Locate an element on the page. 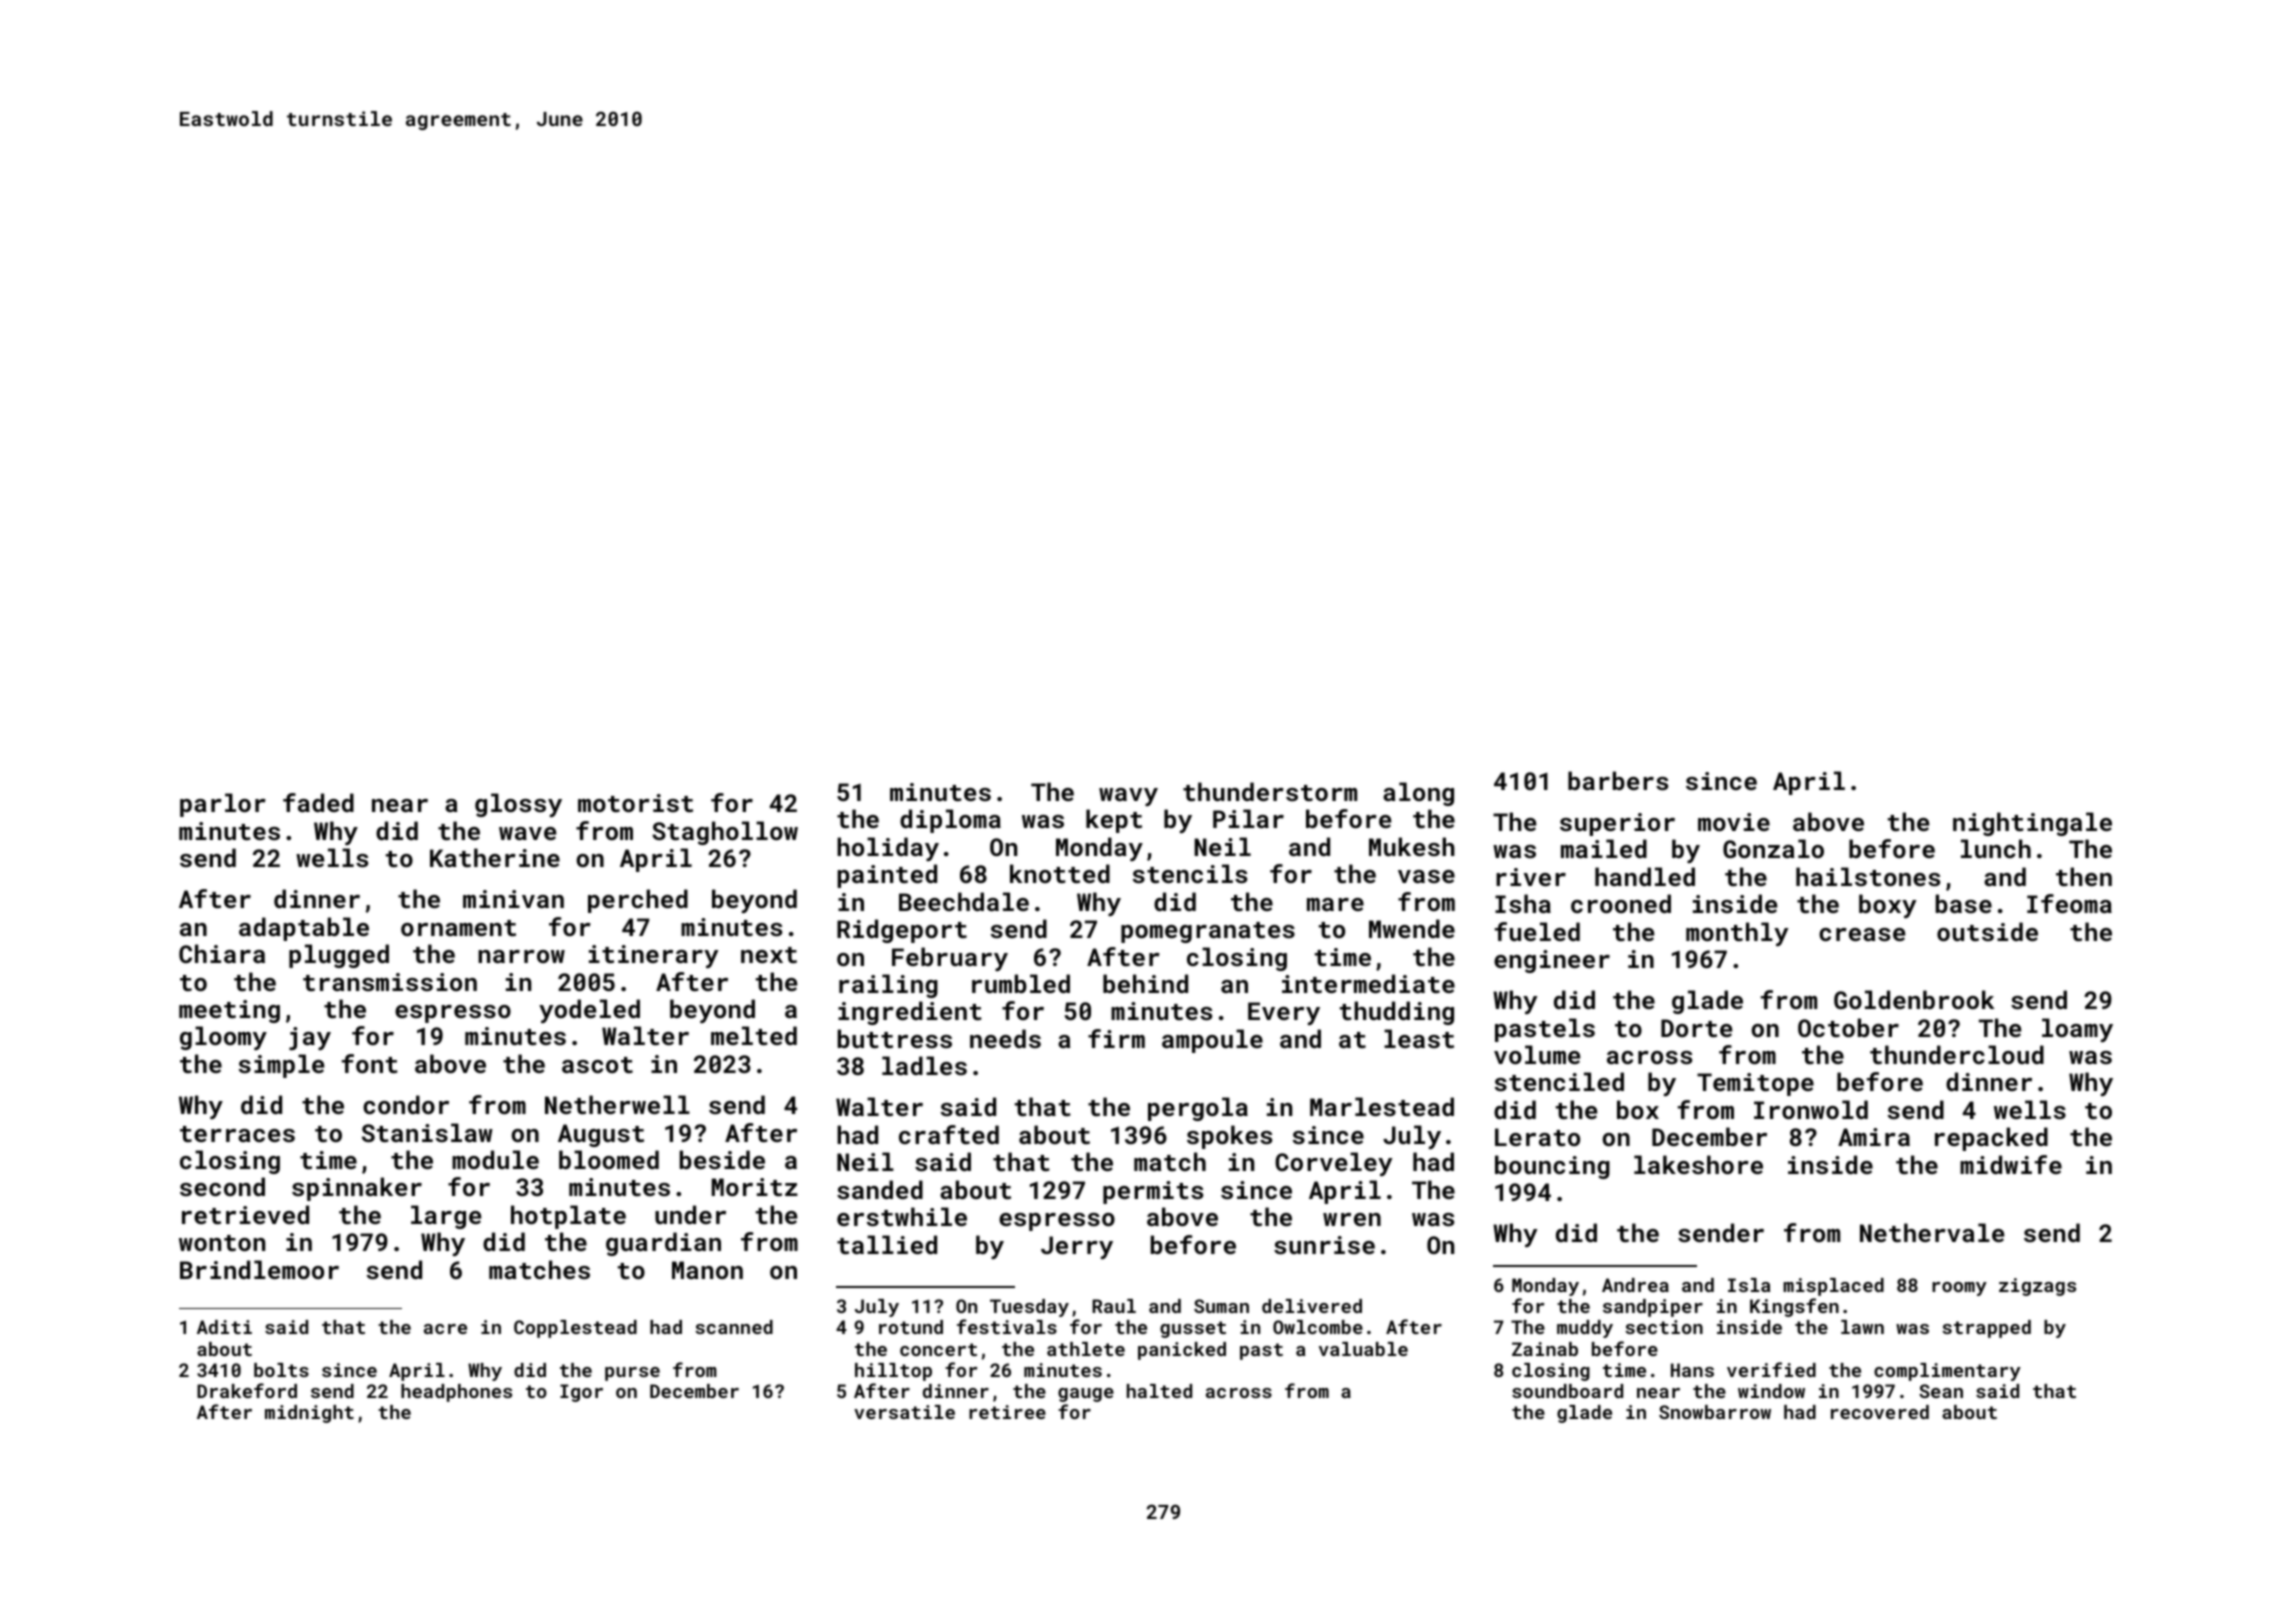  knotted is located at coordinates (1060, 873).
